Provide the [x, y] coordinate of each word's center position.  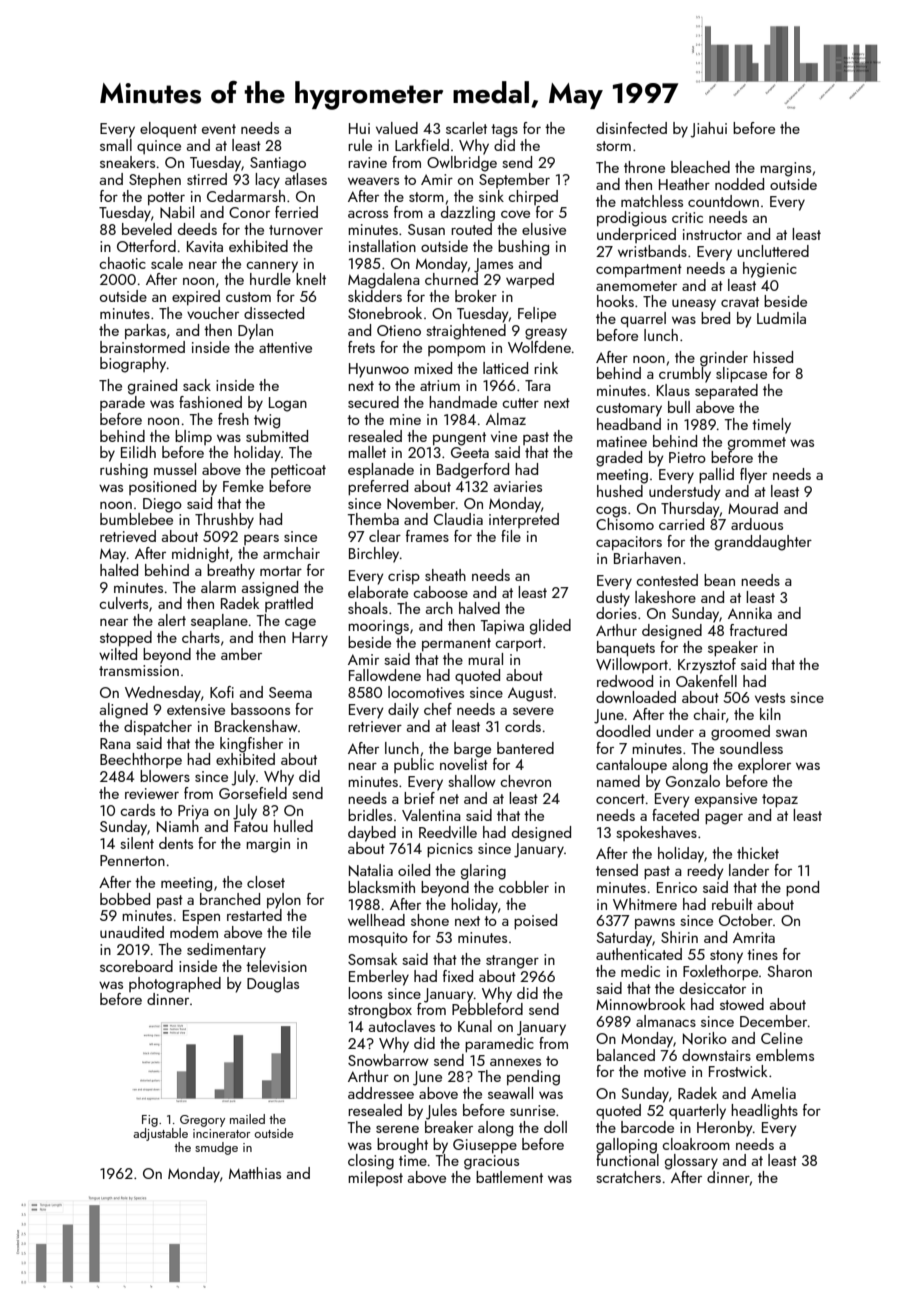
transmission [139, 670]
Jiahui [708, 130]
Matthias [255, 1173]
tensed [617, 870]
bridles [370, 815]
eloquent [168, 129]
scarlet [466, 128]
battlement [509, 1177]
